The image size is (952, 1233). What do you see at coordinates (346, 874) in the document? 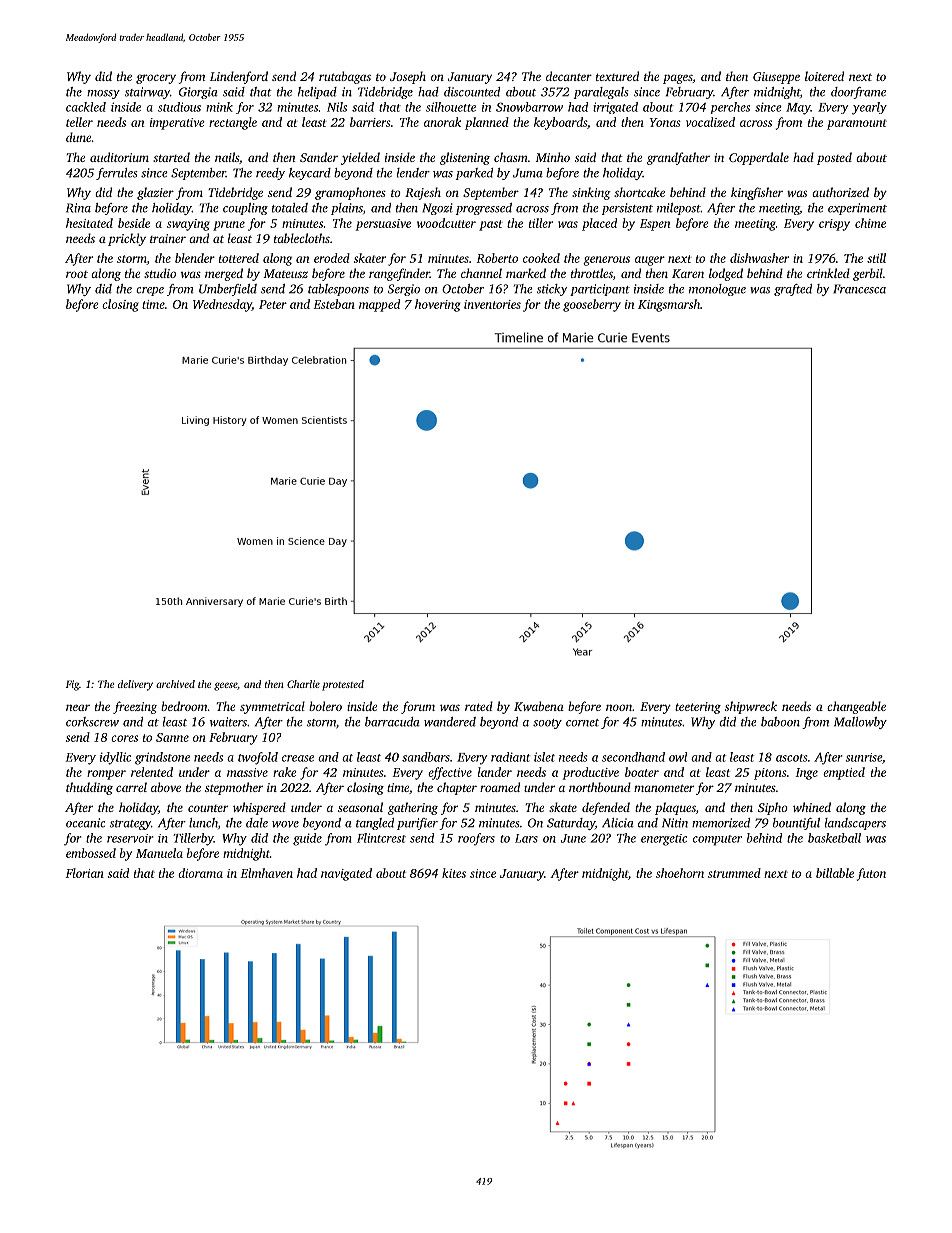
I see `navigated` at bounding box center [346, 874].
